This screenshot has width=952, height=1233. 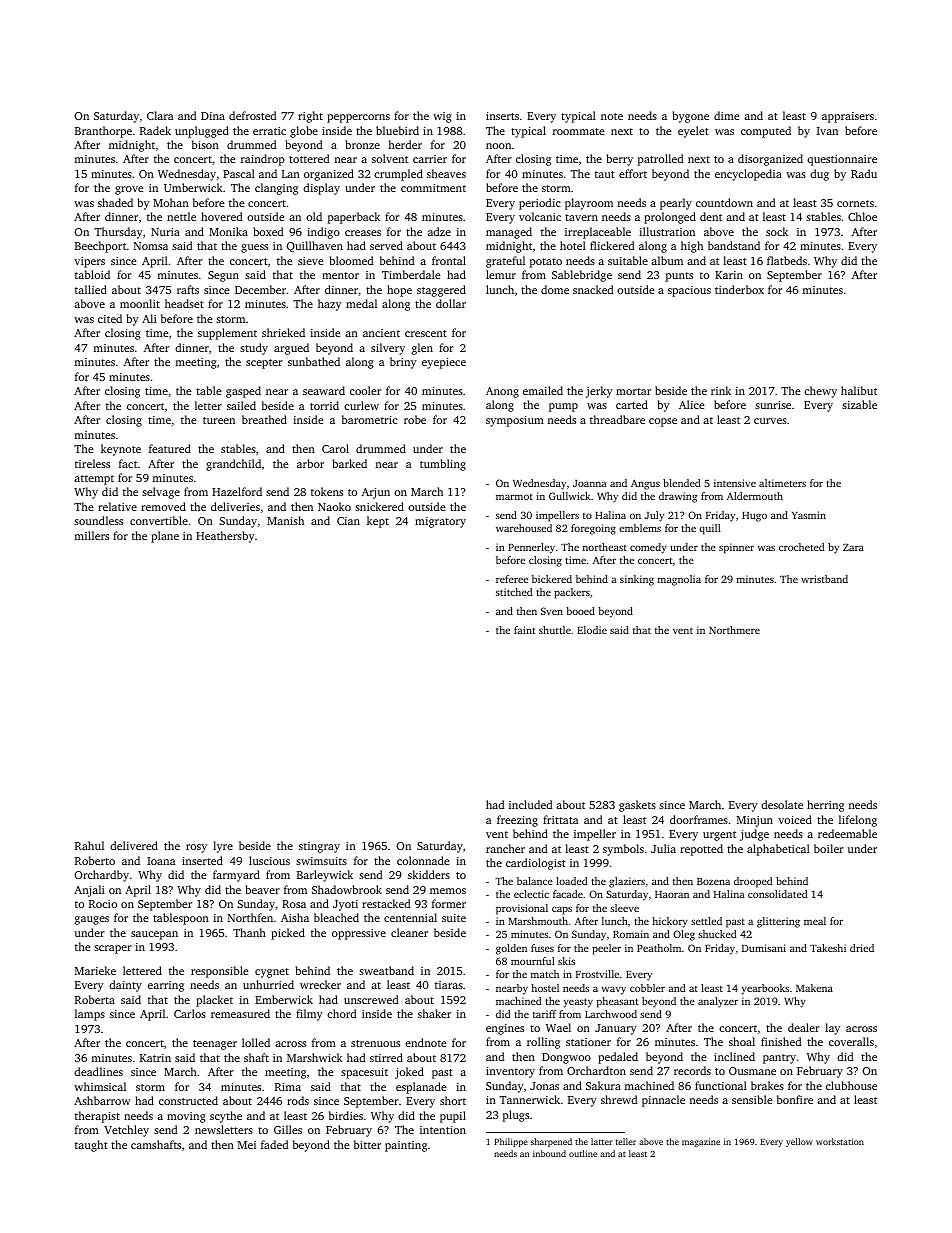 I want to click on spacious, so click(x=689, y=291).
